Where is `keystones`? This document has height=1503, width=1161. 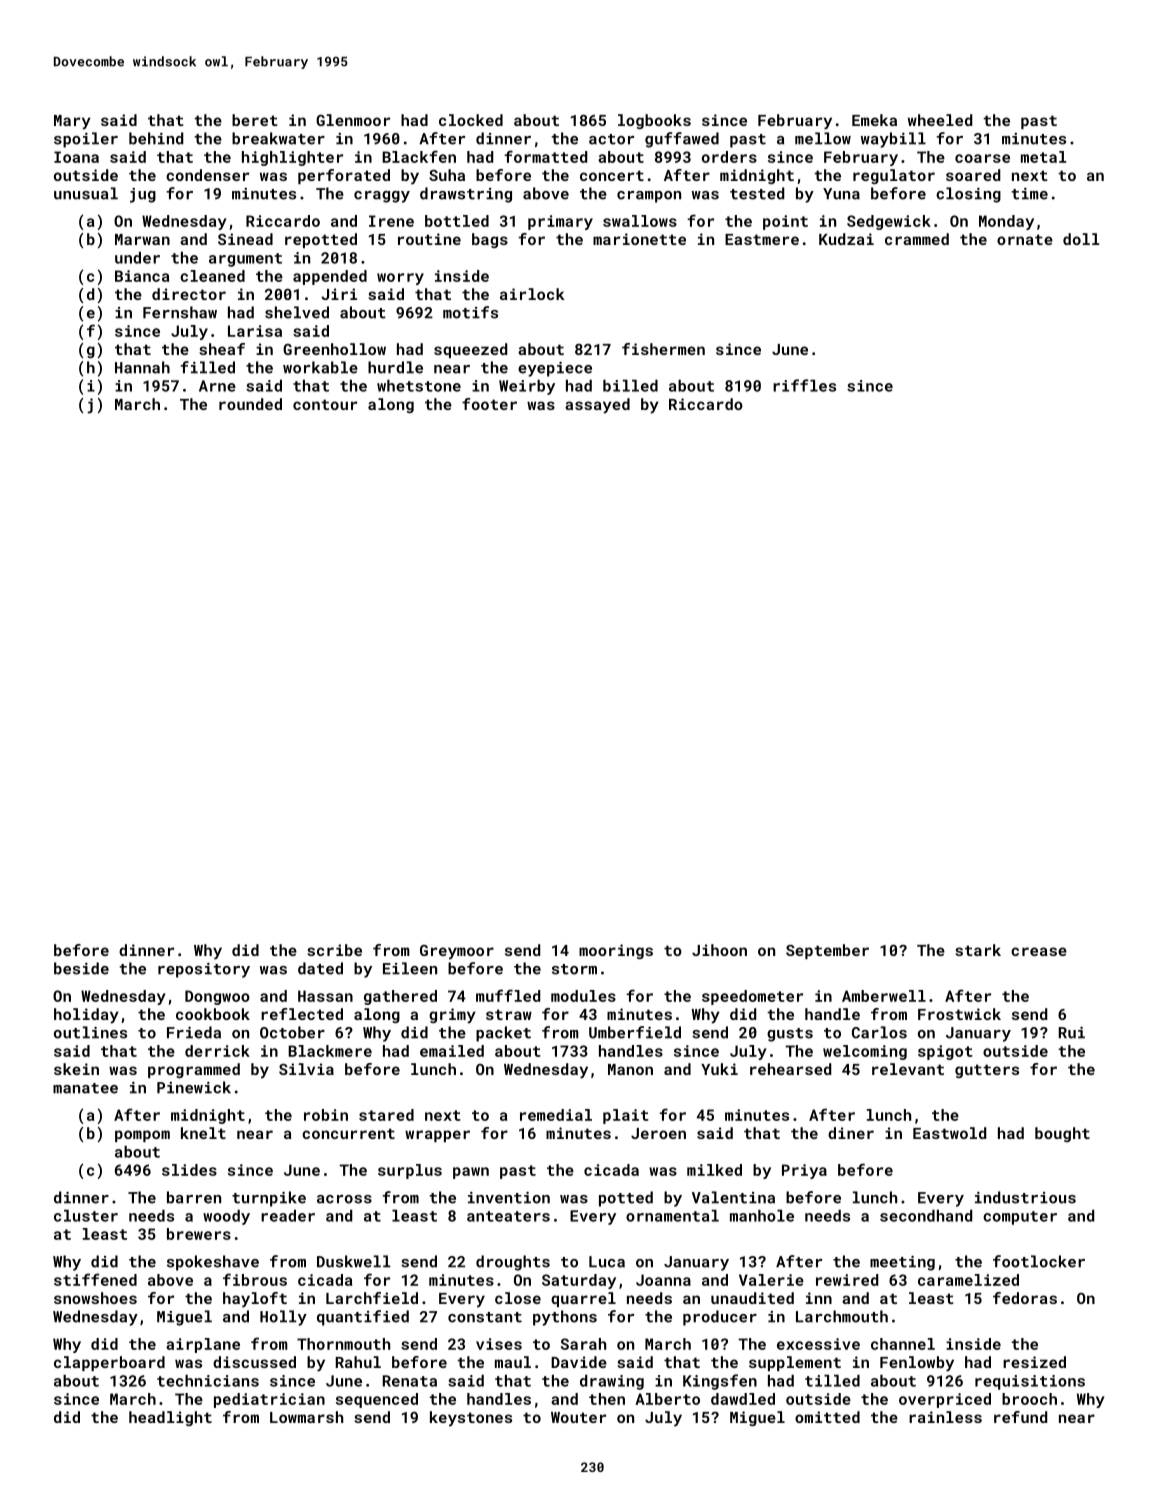 keystones is located at coordinates (471, 1419).
